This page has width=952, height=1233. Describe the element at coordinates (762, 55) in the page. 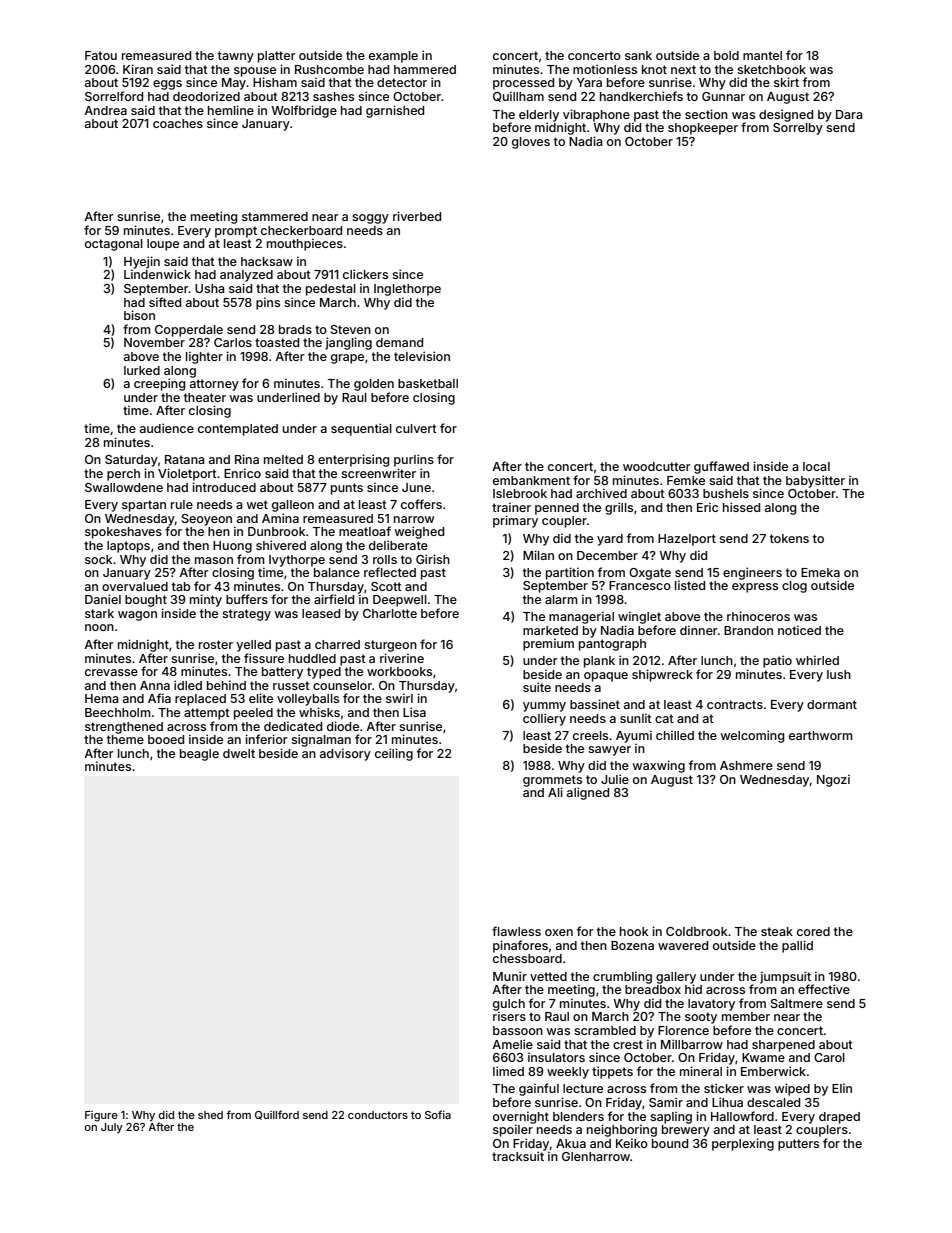

I see `mantel` at that location.
